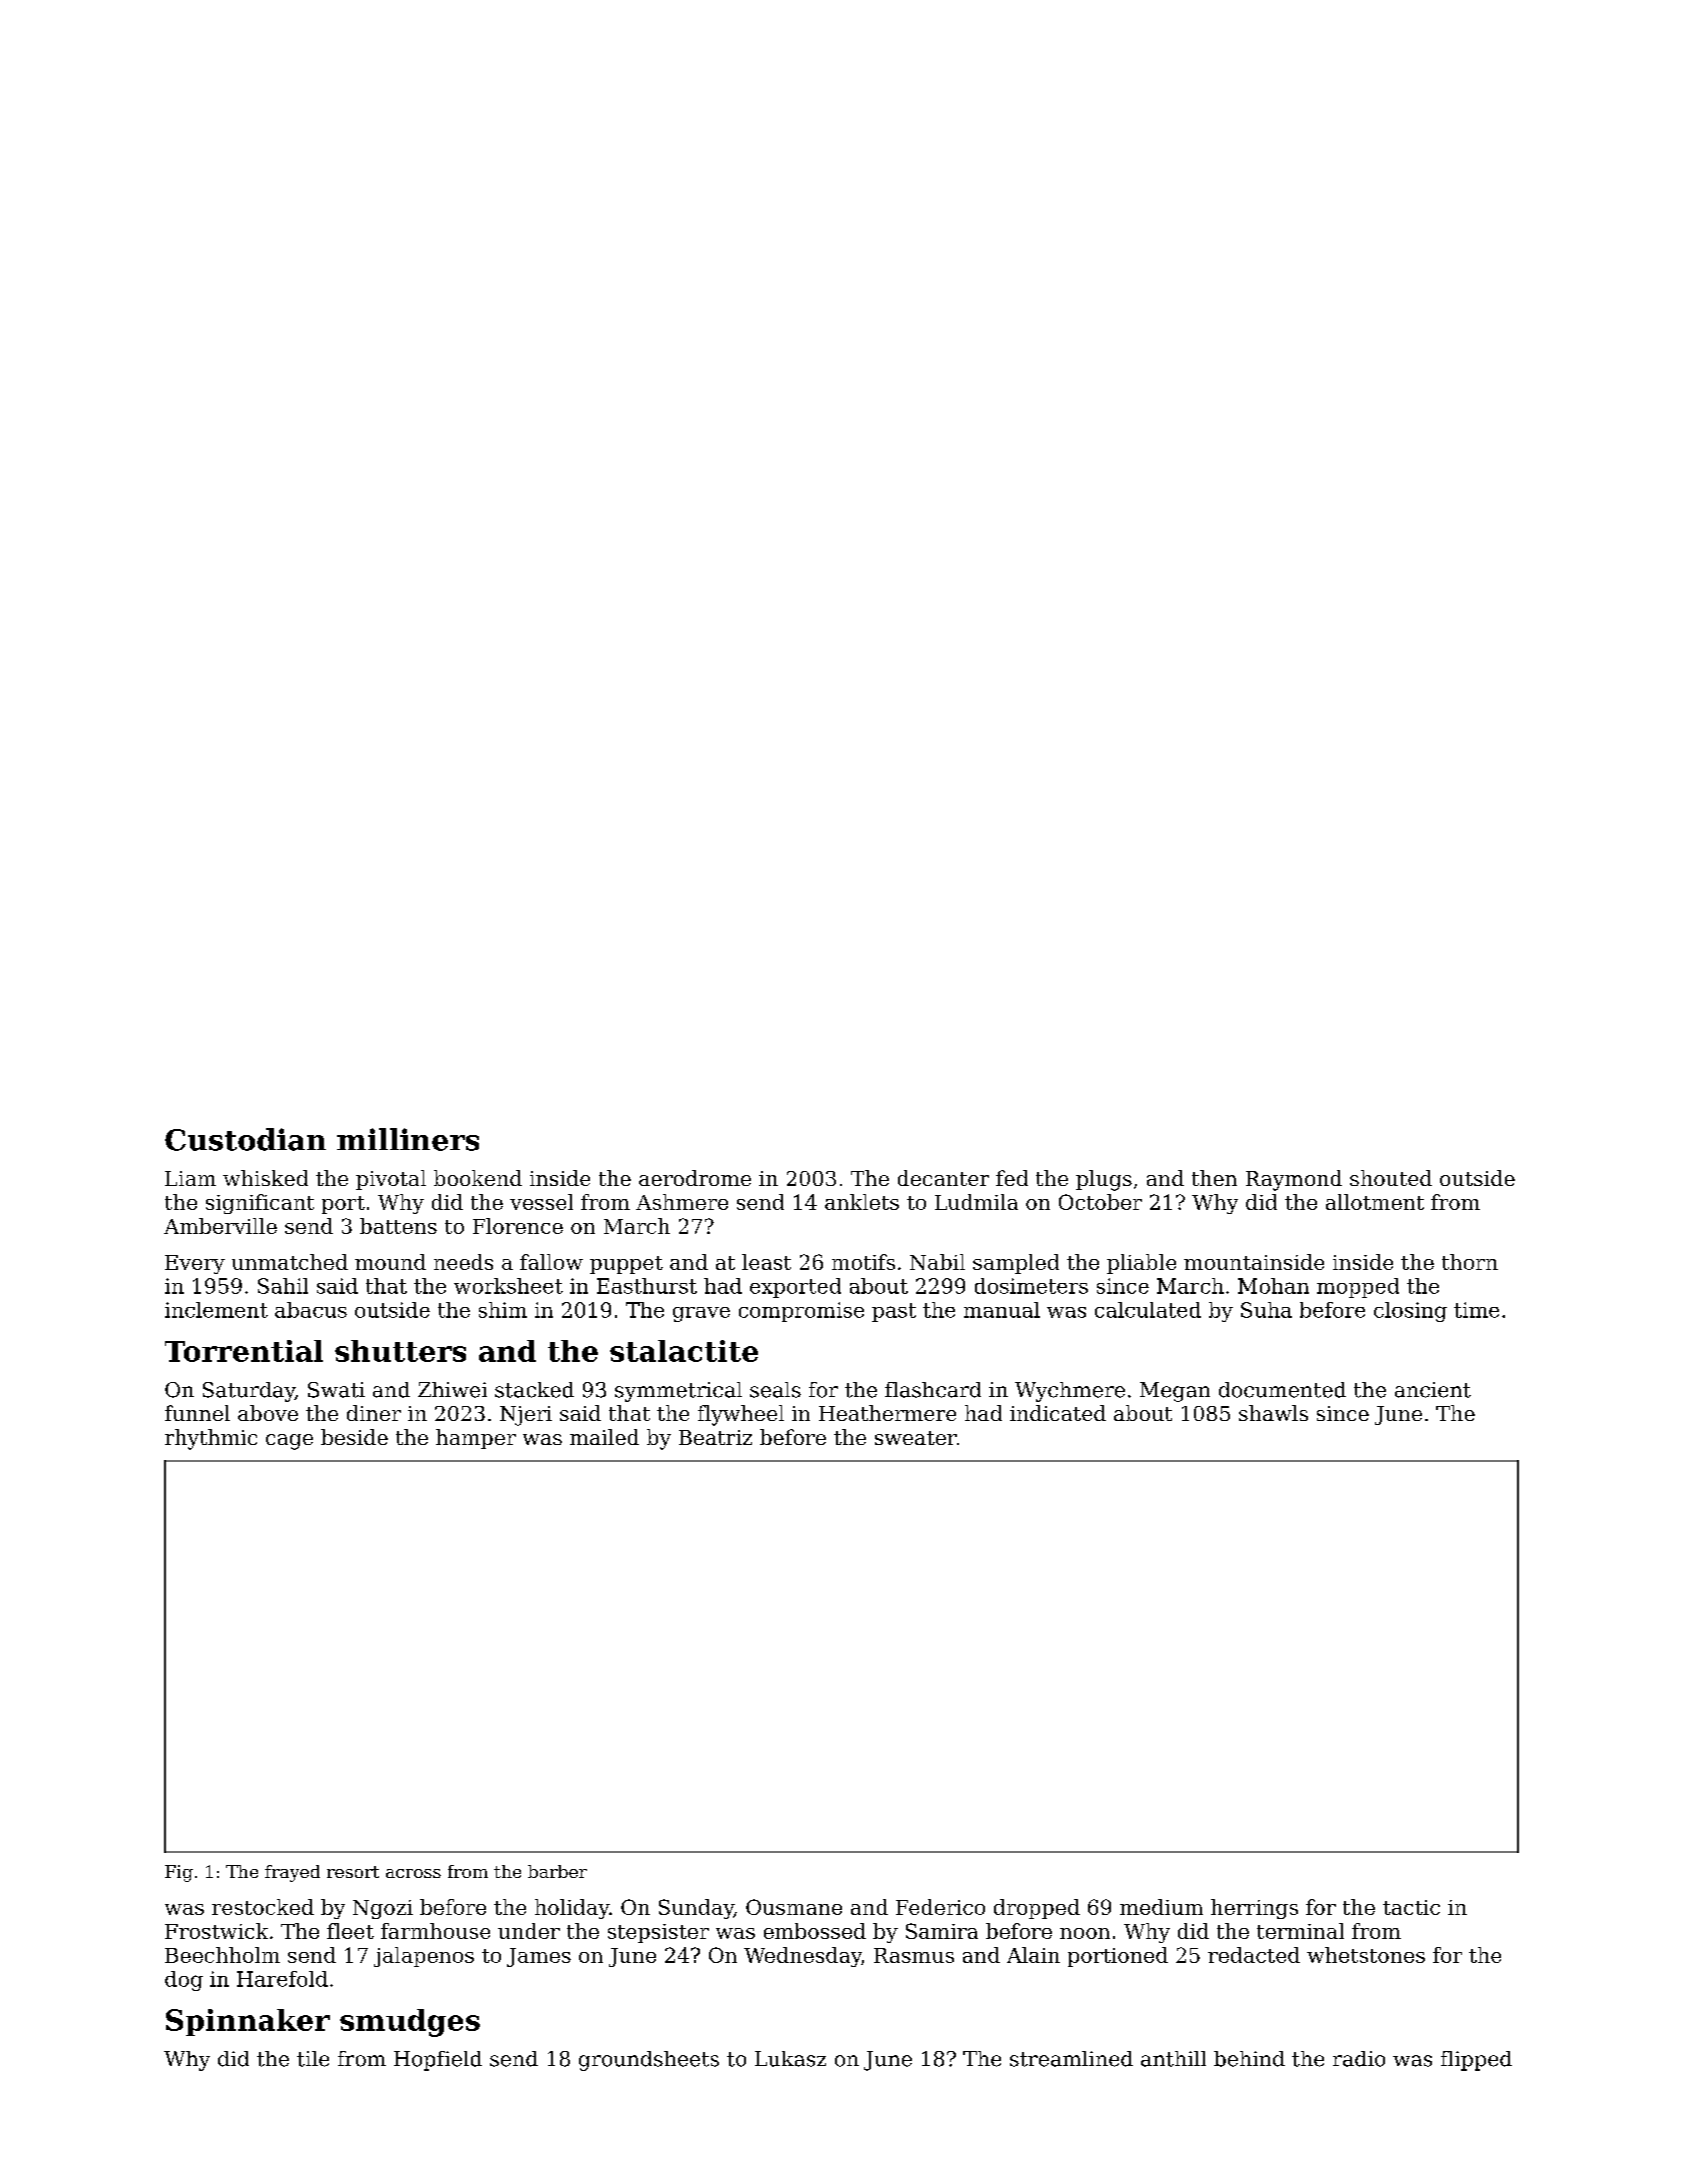  I want to click on anthill, so click(1173, 2059).
